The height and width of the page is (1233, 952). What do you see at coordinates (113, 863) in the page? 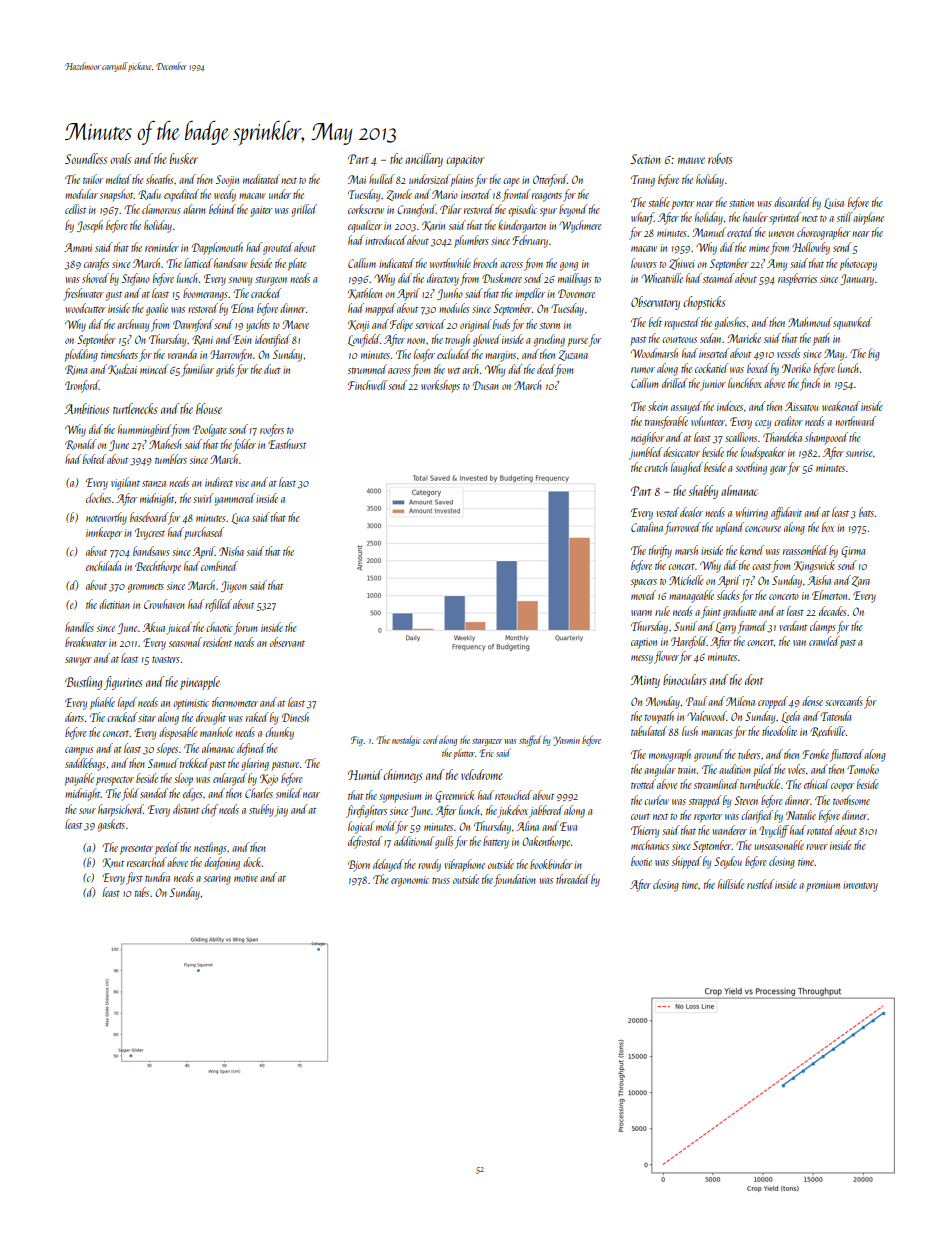
I see `Knut` at bounding box center [113, 863].
